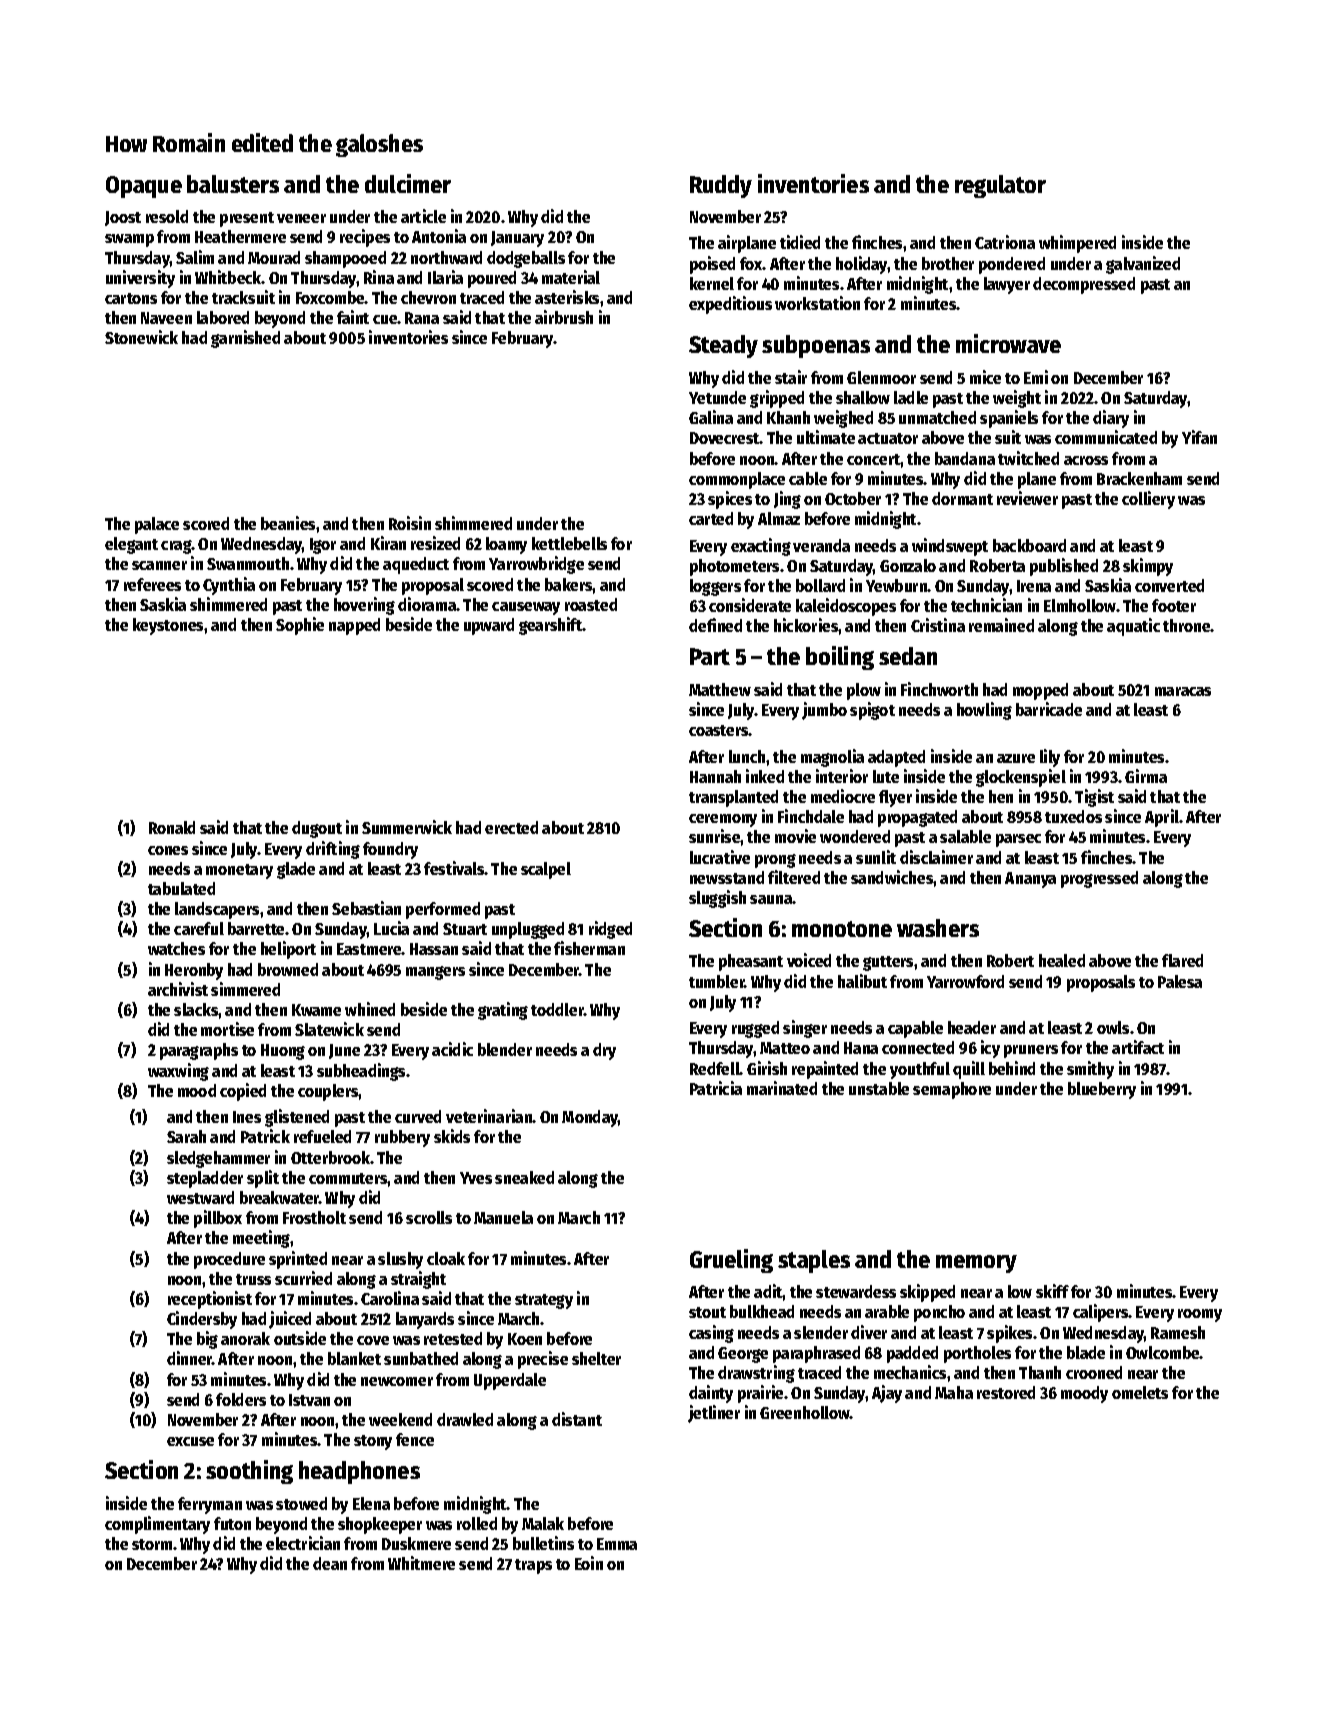 The width and height of the page is (1329, 1720). Describe the element at coordinates (962, 498) in the page. I see `dormant` at that location.
